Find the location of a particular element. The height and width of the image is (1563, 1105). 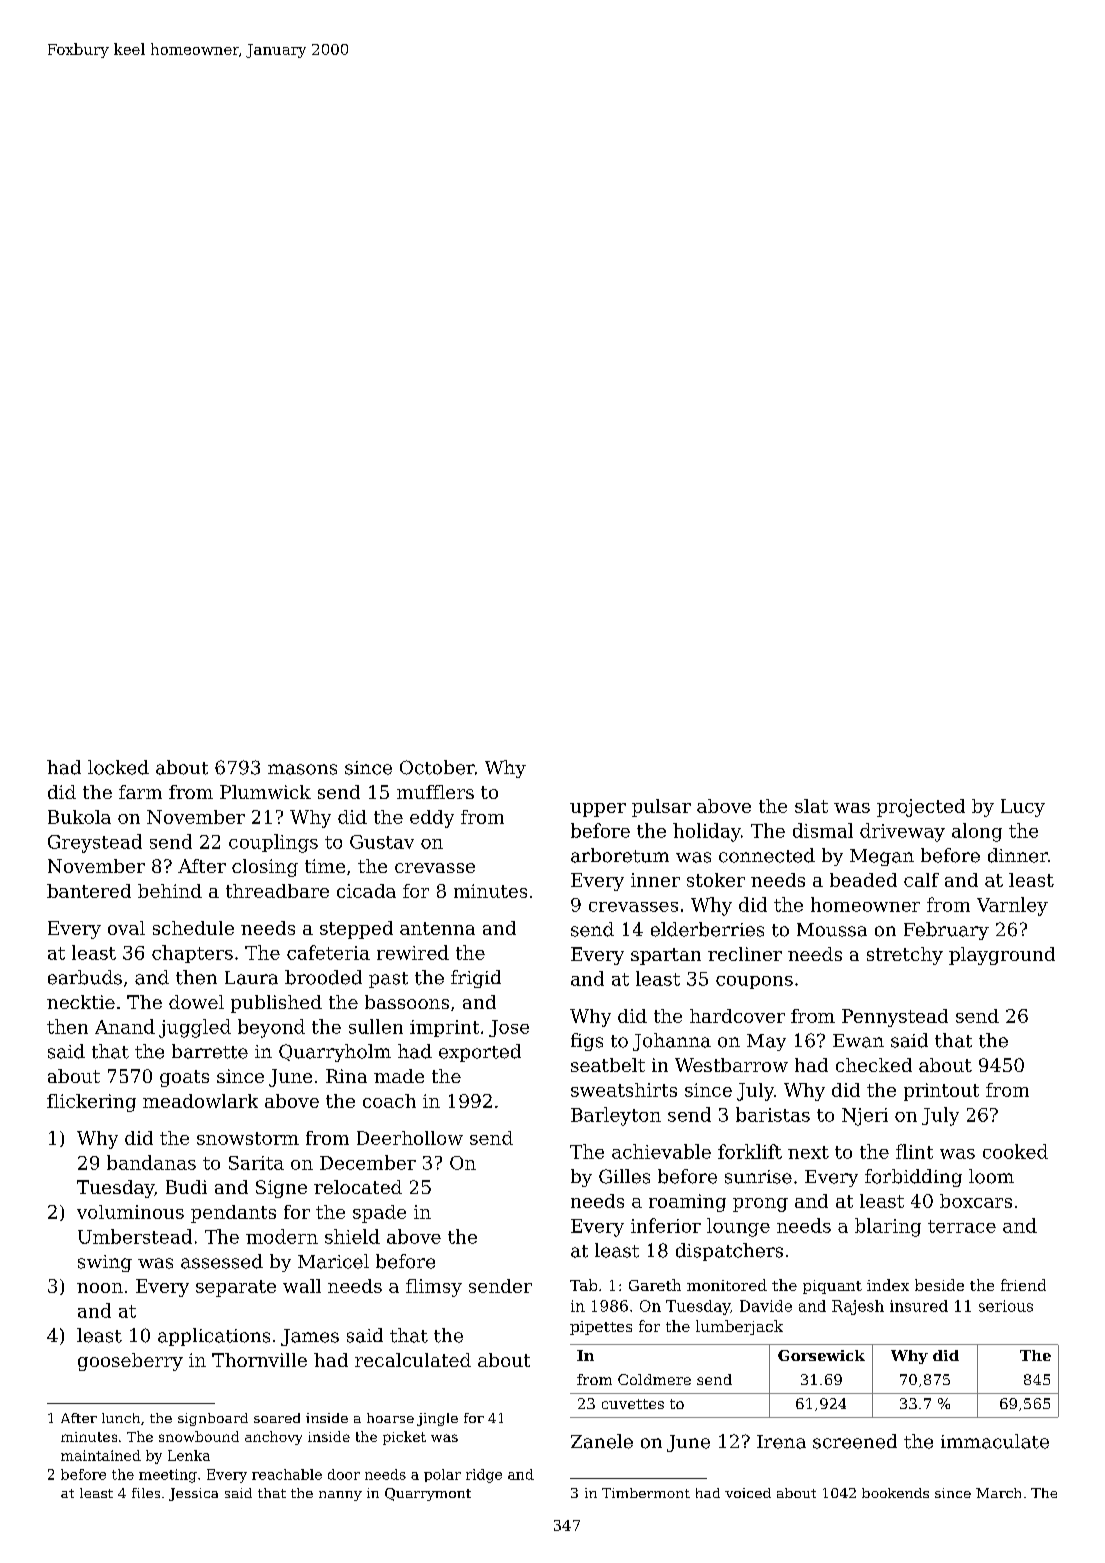

terrace is located at coordinates (962, 1226).
